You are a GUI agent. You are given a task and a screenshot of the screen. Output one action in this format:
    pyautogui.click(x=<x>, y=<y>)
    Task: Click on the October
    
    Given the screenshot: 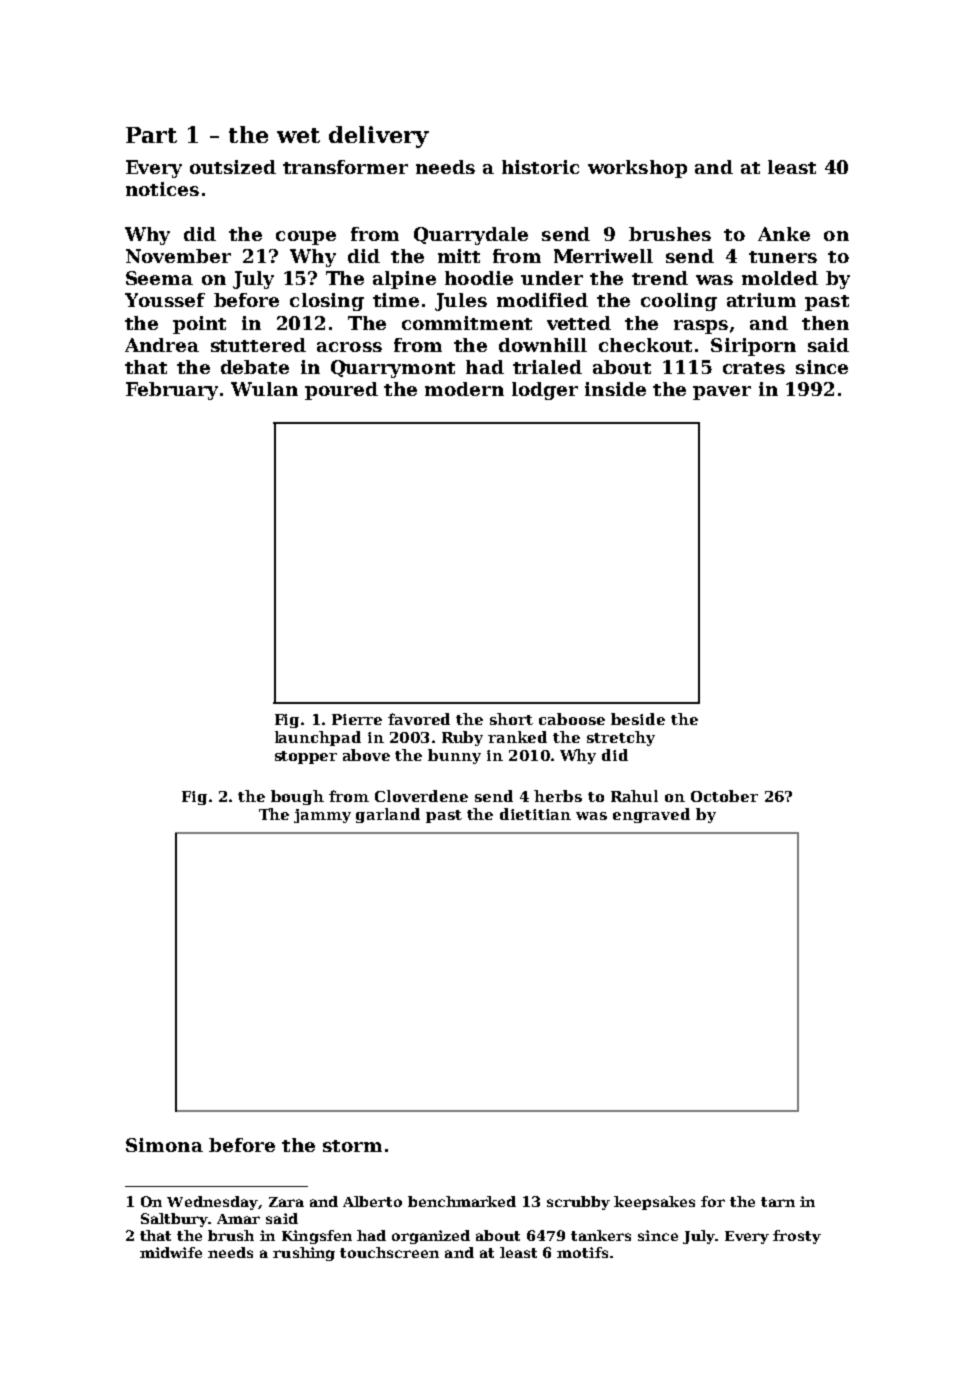 What is the action you would take?
    pyautogui.click(x=724, y=796)
